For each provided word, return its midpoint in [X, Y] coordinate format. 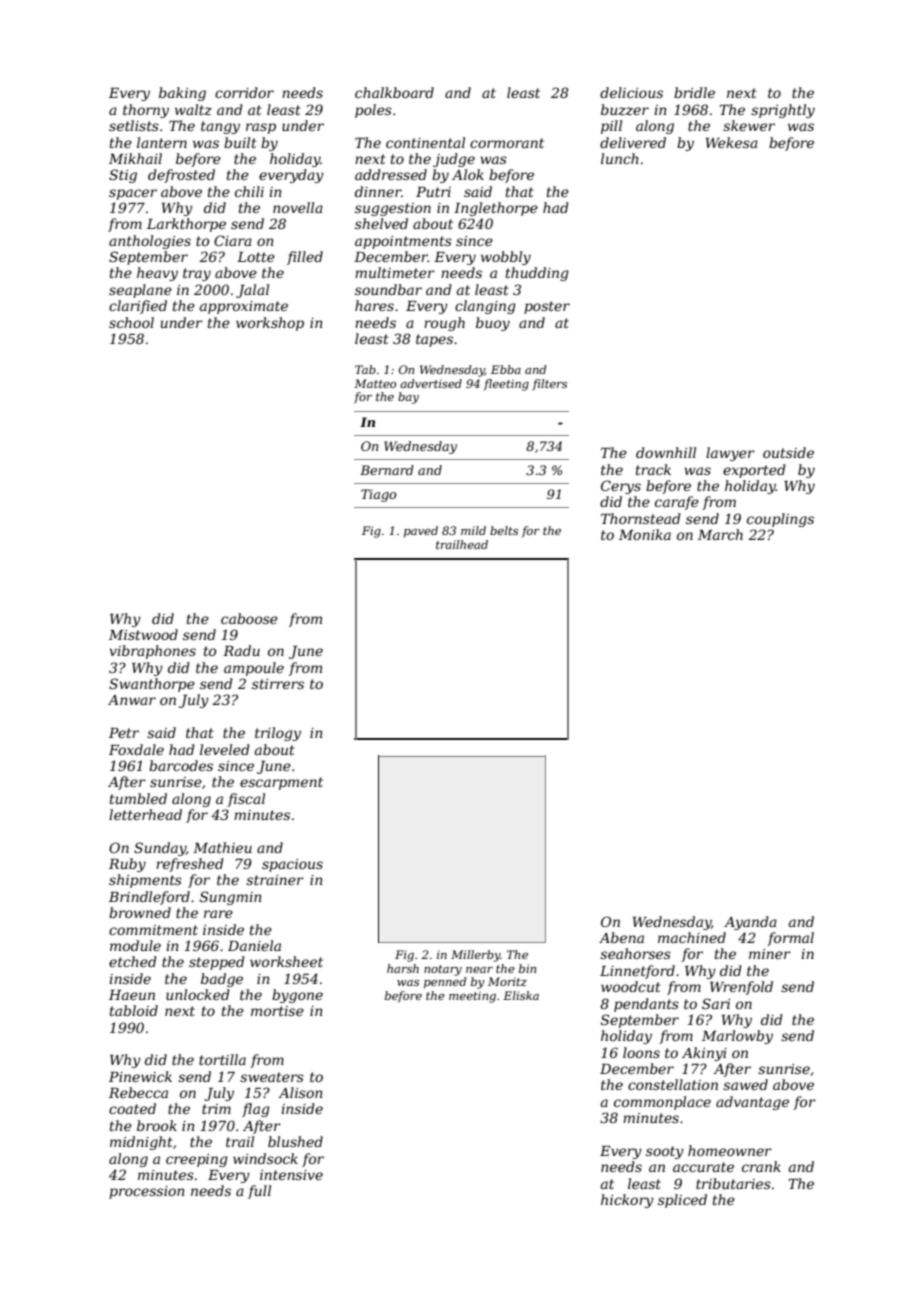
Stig [123, 176]
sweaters [272, 1077]
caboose [249, 618]
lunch [620, 158]
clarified [138, 307]
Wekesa [732, 142]
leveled [225, 749]
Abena [621, 937]
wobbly [506, 258]
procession [147, 1192]
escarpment [281, 783]
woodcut [631, 986]
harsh [403, 968]
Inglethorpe [496, 209]
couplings [780, 520]
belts [504, 530]
